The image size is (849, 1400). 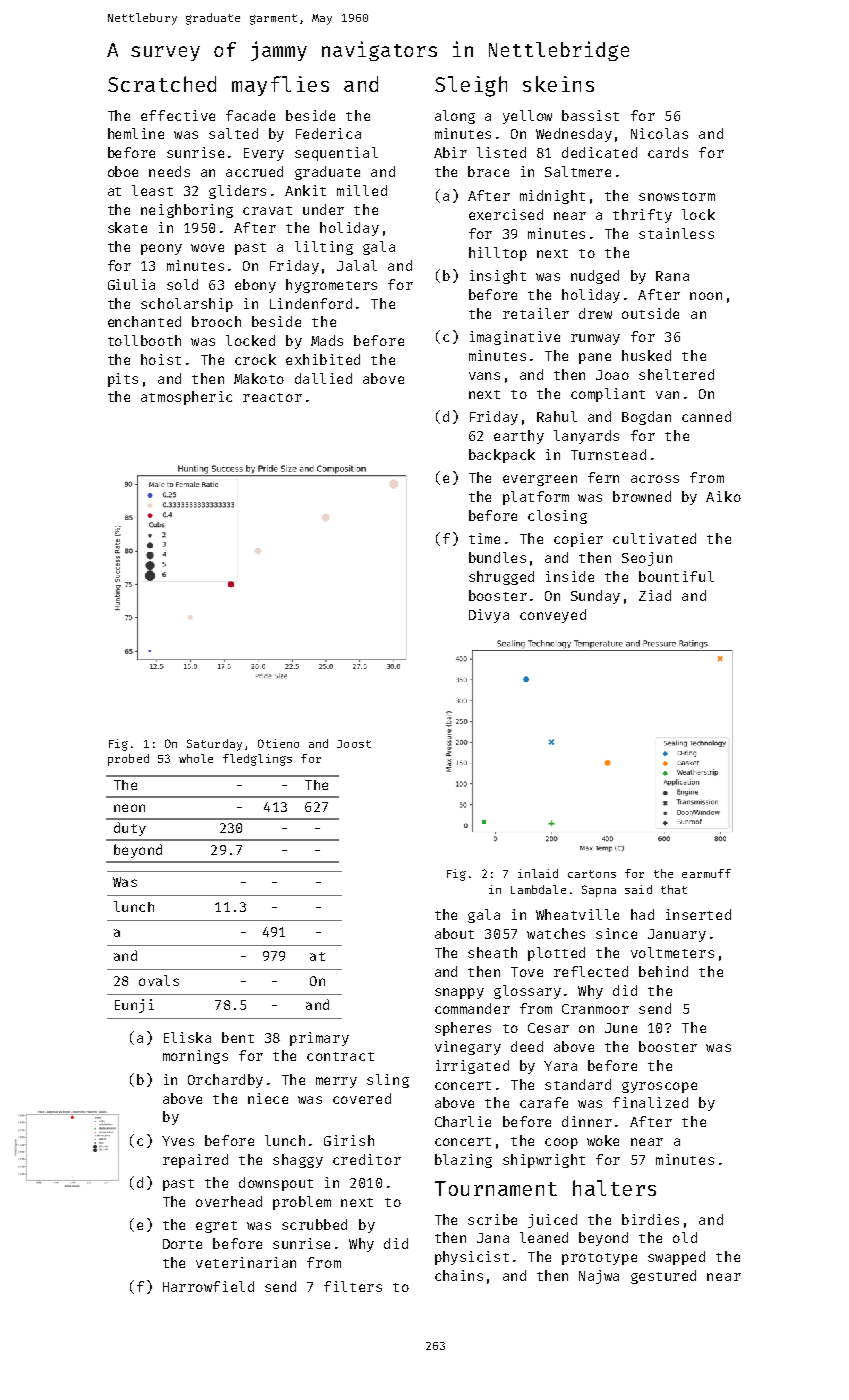 What do you see at coordinates (590, 115) in the screenshot?
I see `bassist` at bounding box center [590, 115].
